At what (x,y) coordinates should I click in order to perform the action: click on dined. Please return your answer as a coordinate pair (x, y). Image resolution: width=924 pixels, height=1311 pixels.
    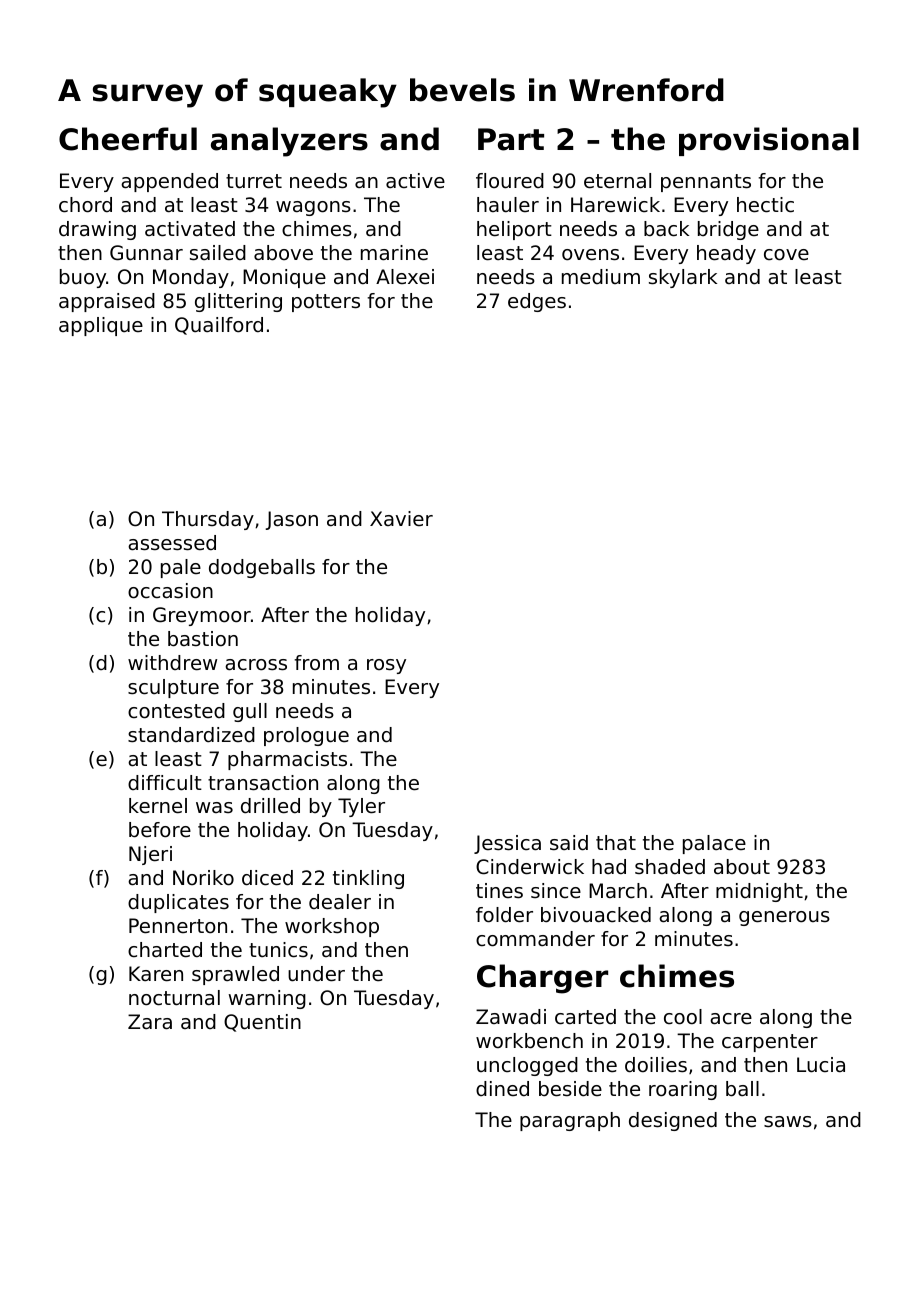
    Looking at the image, I should click on (502, 1088).
